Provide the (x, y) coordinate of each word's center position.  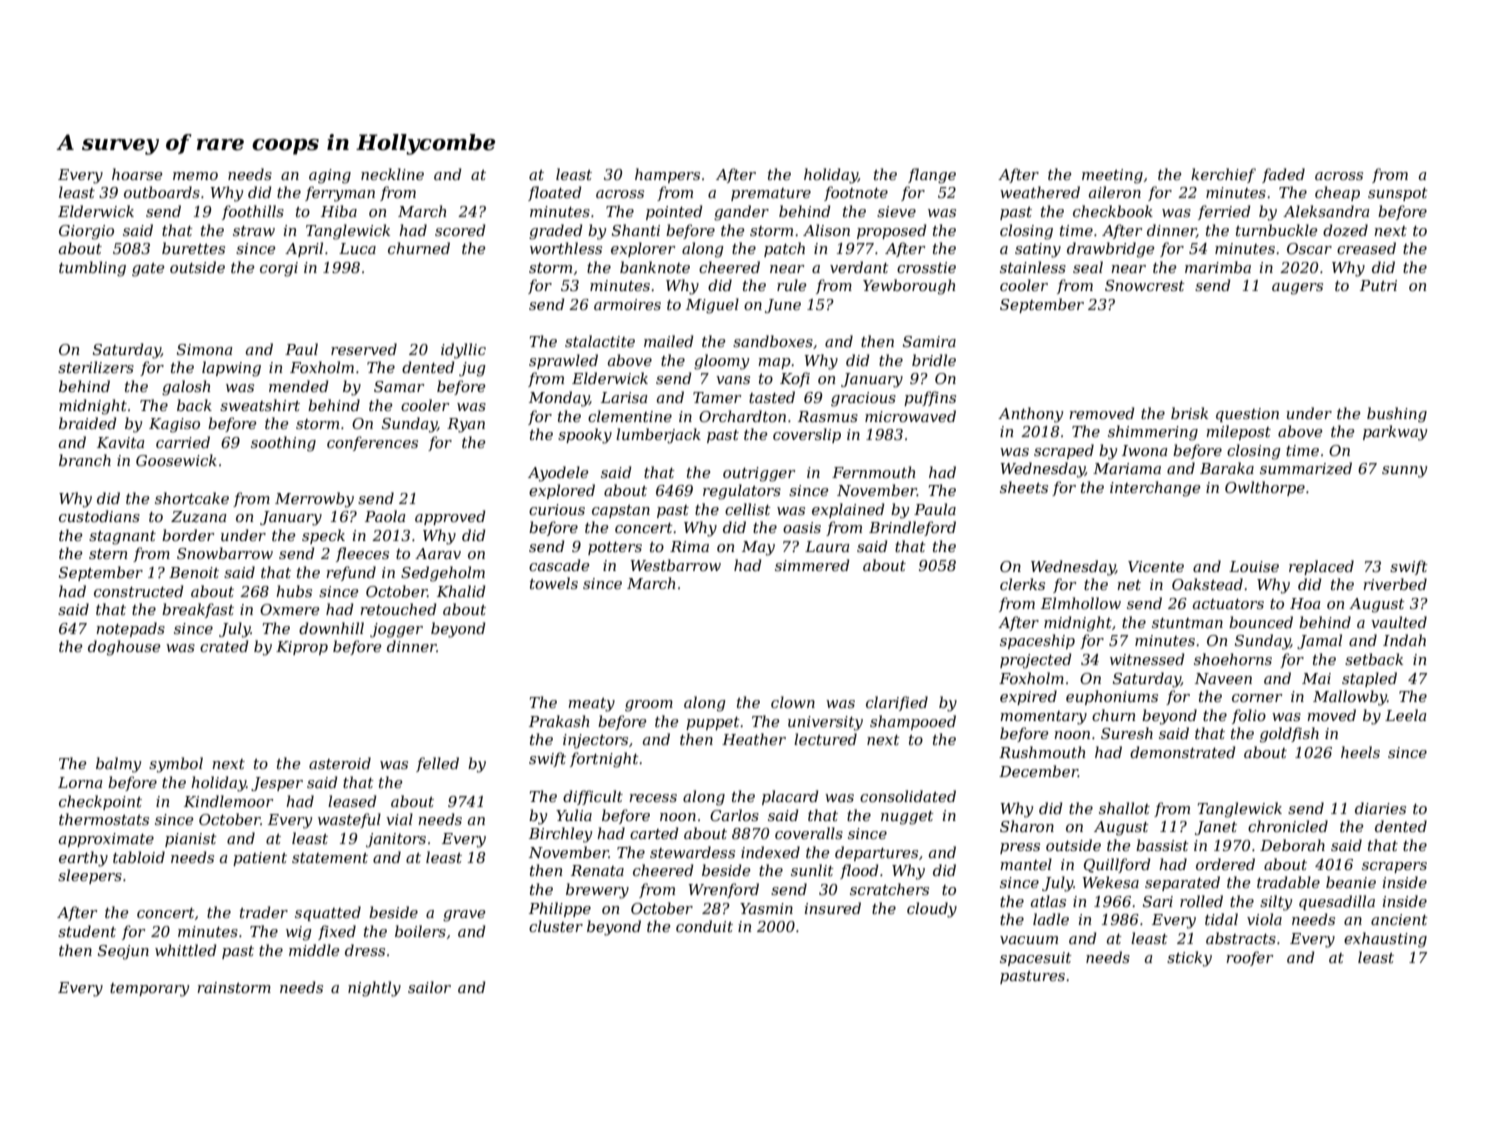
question (1247, 415)
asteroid (340, 763)
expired (1028, 697)
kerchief (1223, 175)
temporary (149, 990)
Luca (357, 248)
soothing (283, 444)
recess (653, 798)
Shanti (636, 230)
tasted (772, 397)
